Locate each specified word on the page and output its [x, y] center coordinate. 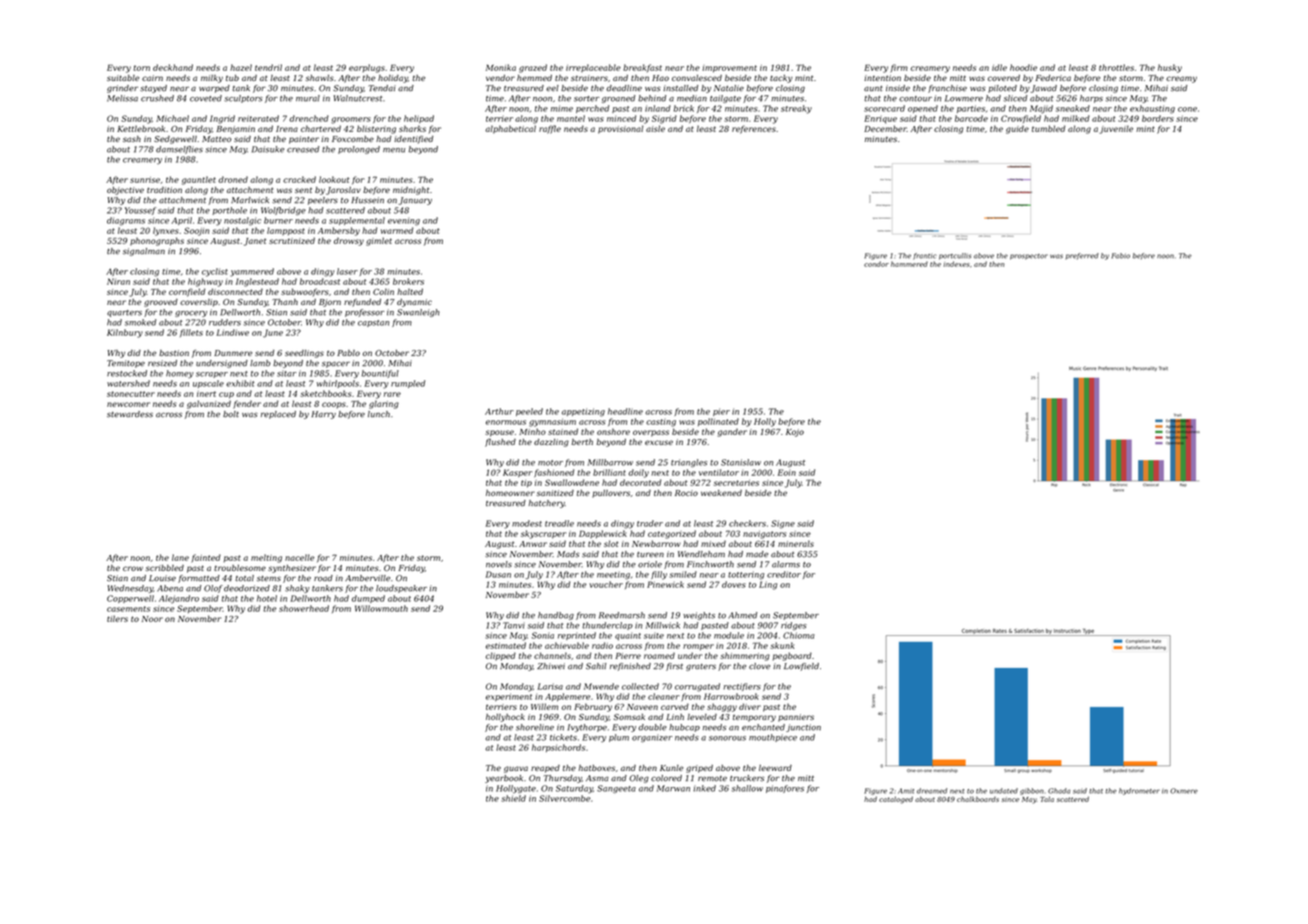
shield [513, 798]
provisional [620, 129]
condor [876, 264]
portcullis [955, 256]
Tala [1047, 799]
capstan [373, 323]
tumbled [1048, 128]
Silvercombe [564, 798]
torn [141, 68]
